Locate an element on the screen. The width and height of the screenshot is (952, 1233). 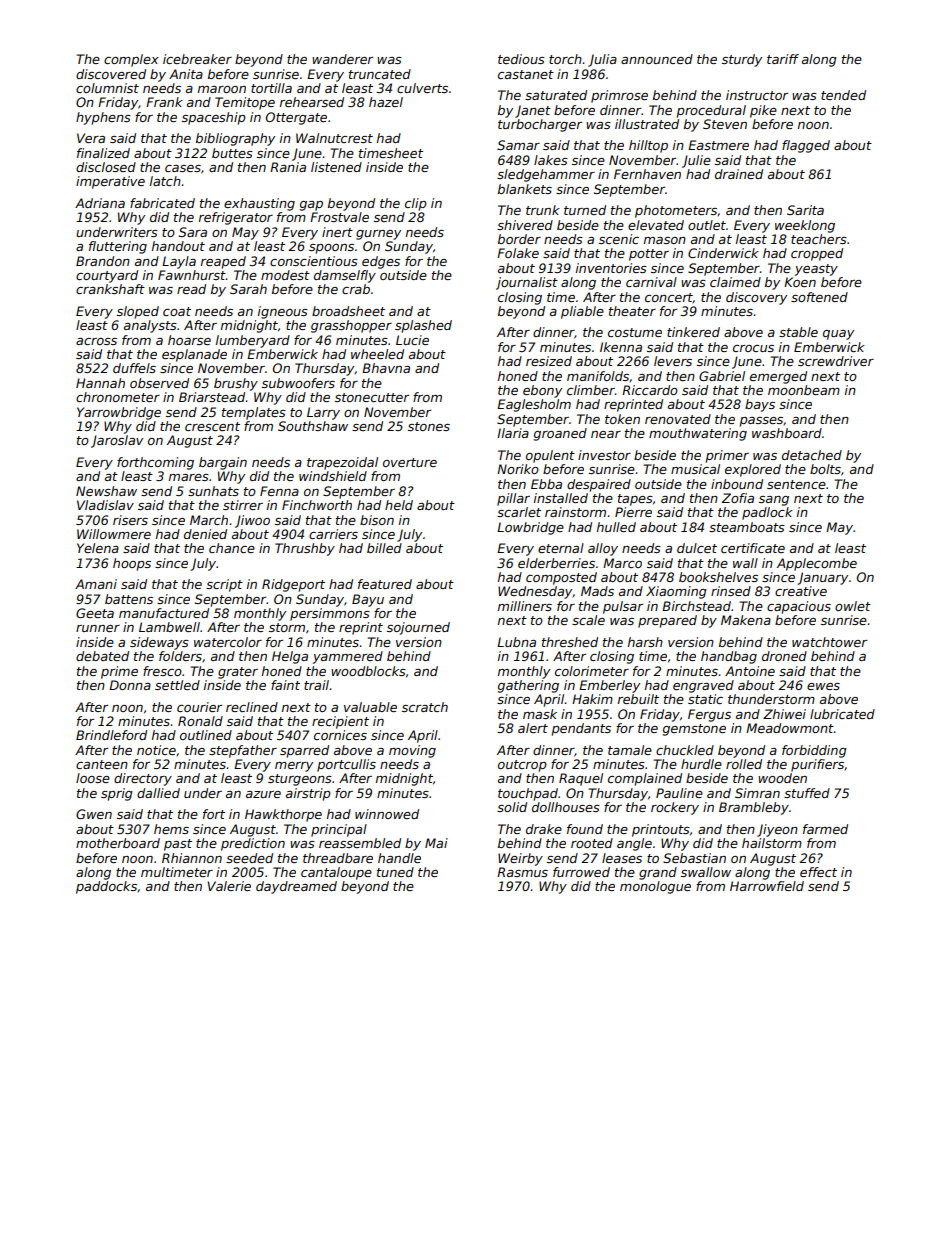
held is located at coordinates (399, 505).
